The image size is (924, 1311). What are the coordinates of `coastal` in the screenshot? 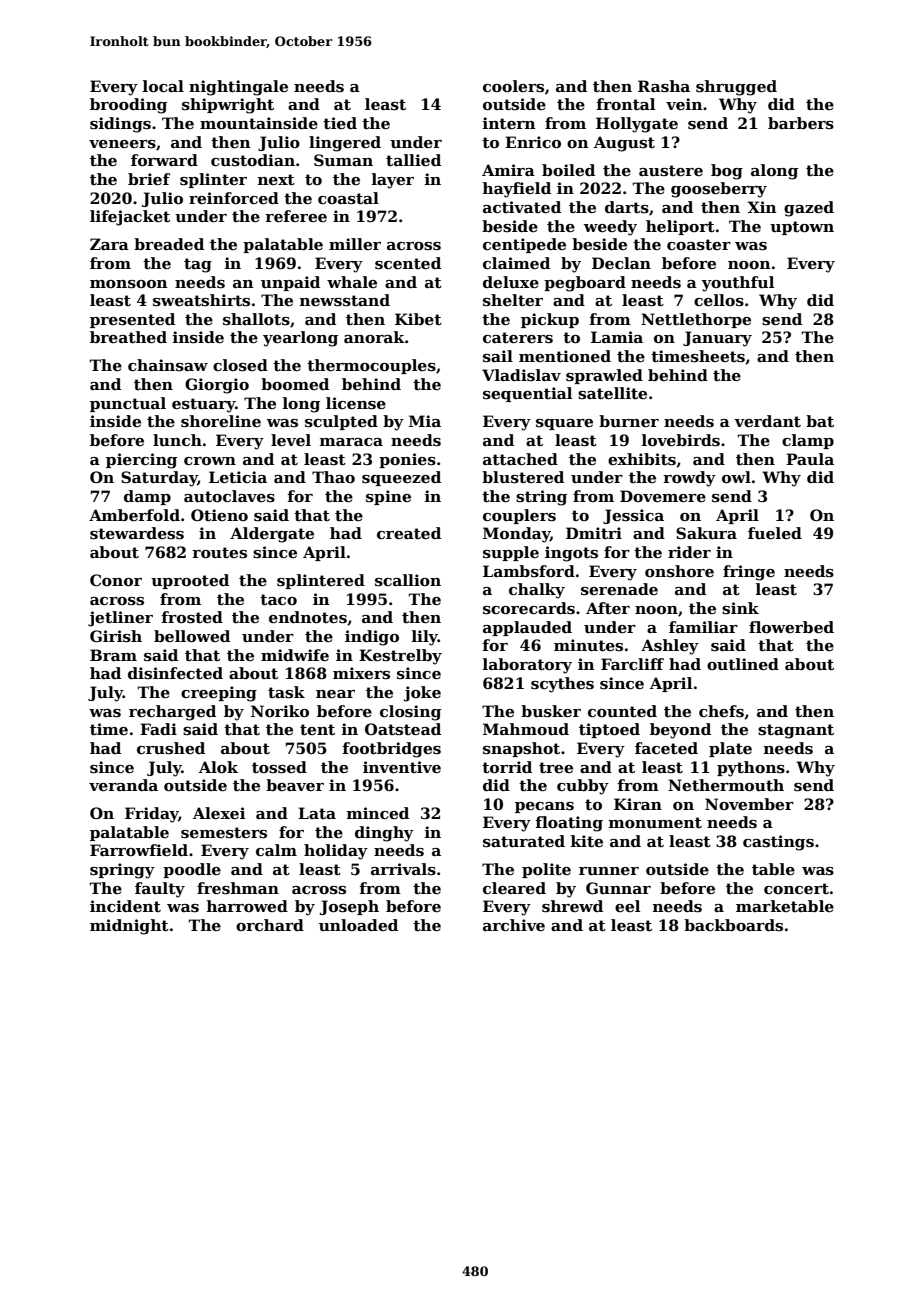 It's located at (348, 198).
